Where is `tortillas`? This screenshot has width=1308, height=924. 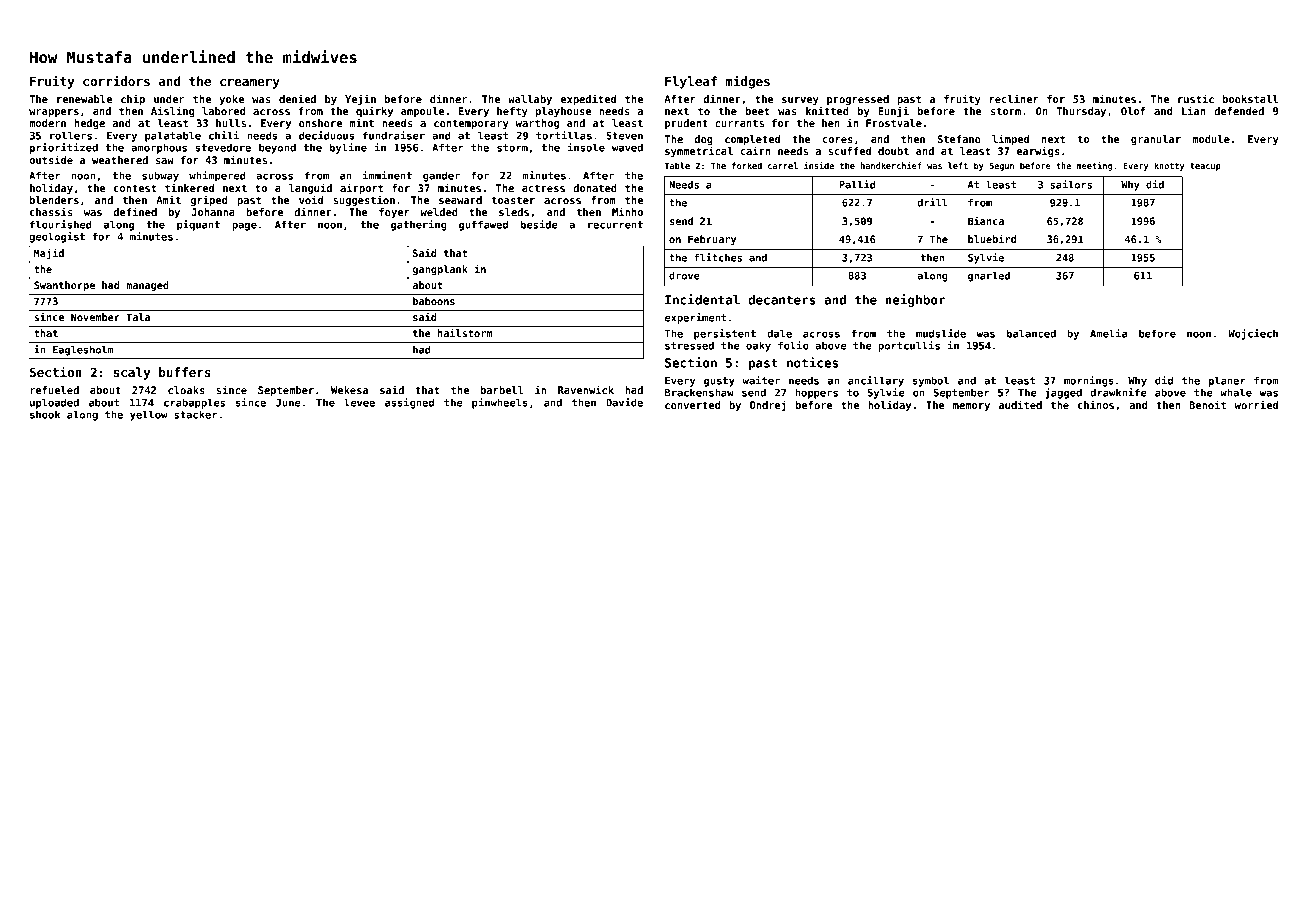 tortillas is located at coordinates (564, 135).
